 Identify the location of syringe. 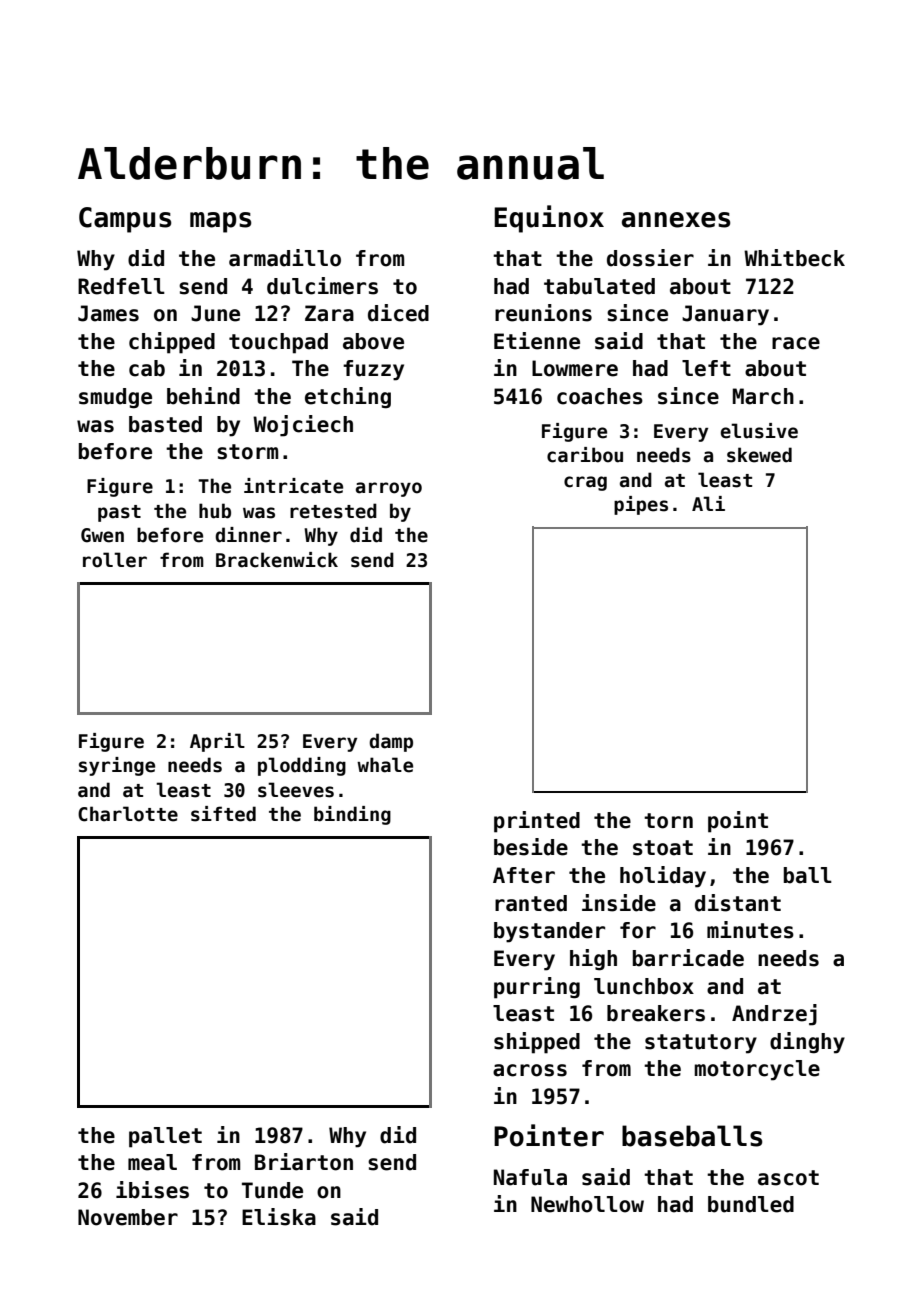
(117, 766).
